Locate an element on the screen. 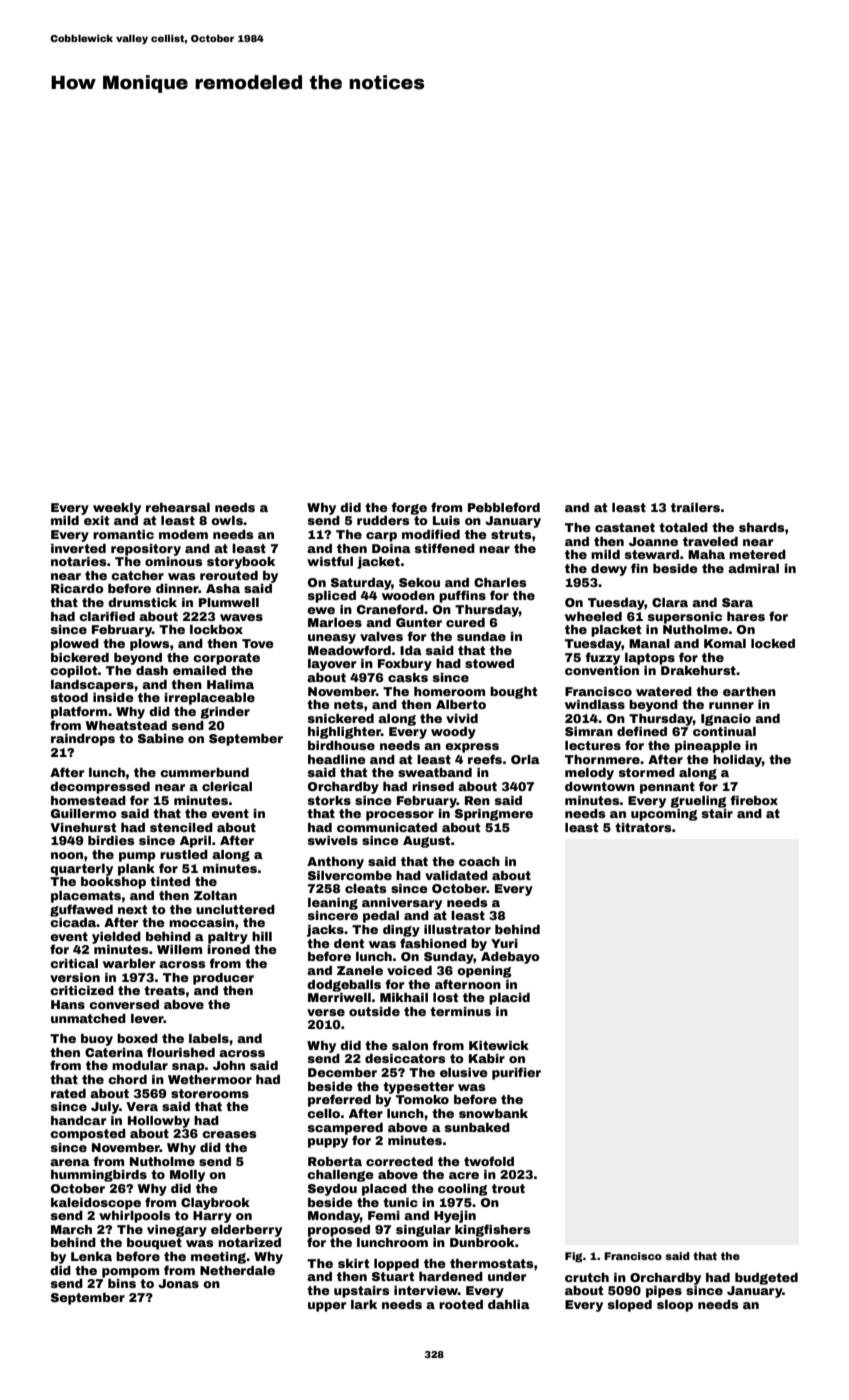 The height and width of the screenshot is (1400, 849). rudders is located at coordinates (383, 520).
